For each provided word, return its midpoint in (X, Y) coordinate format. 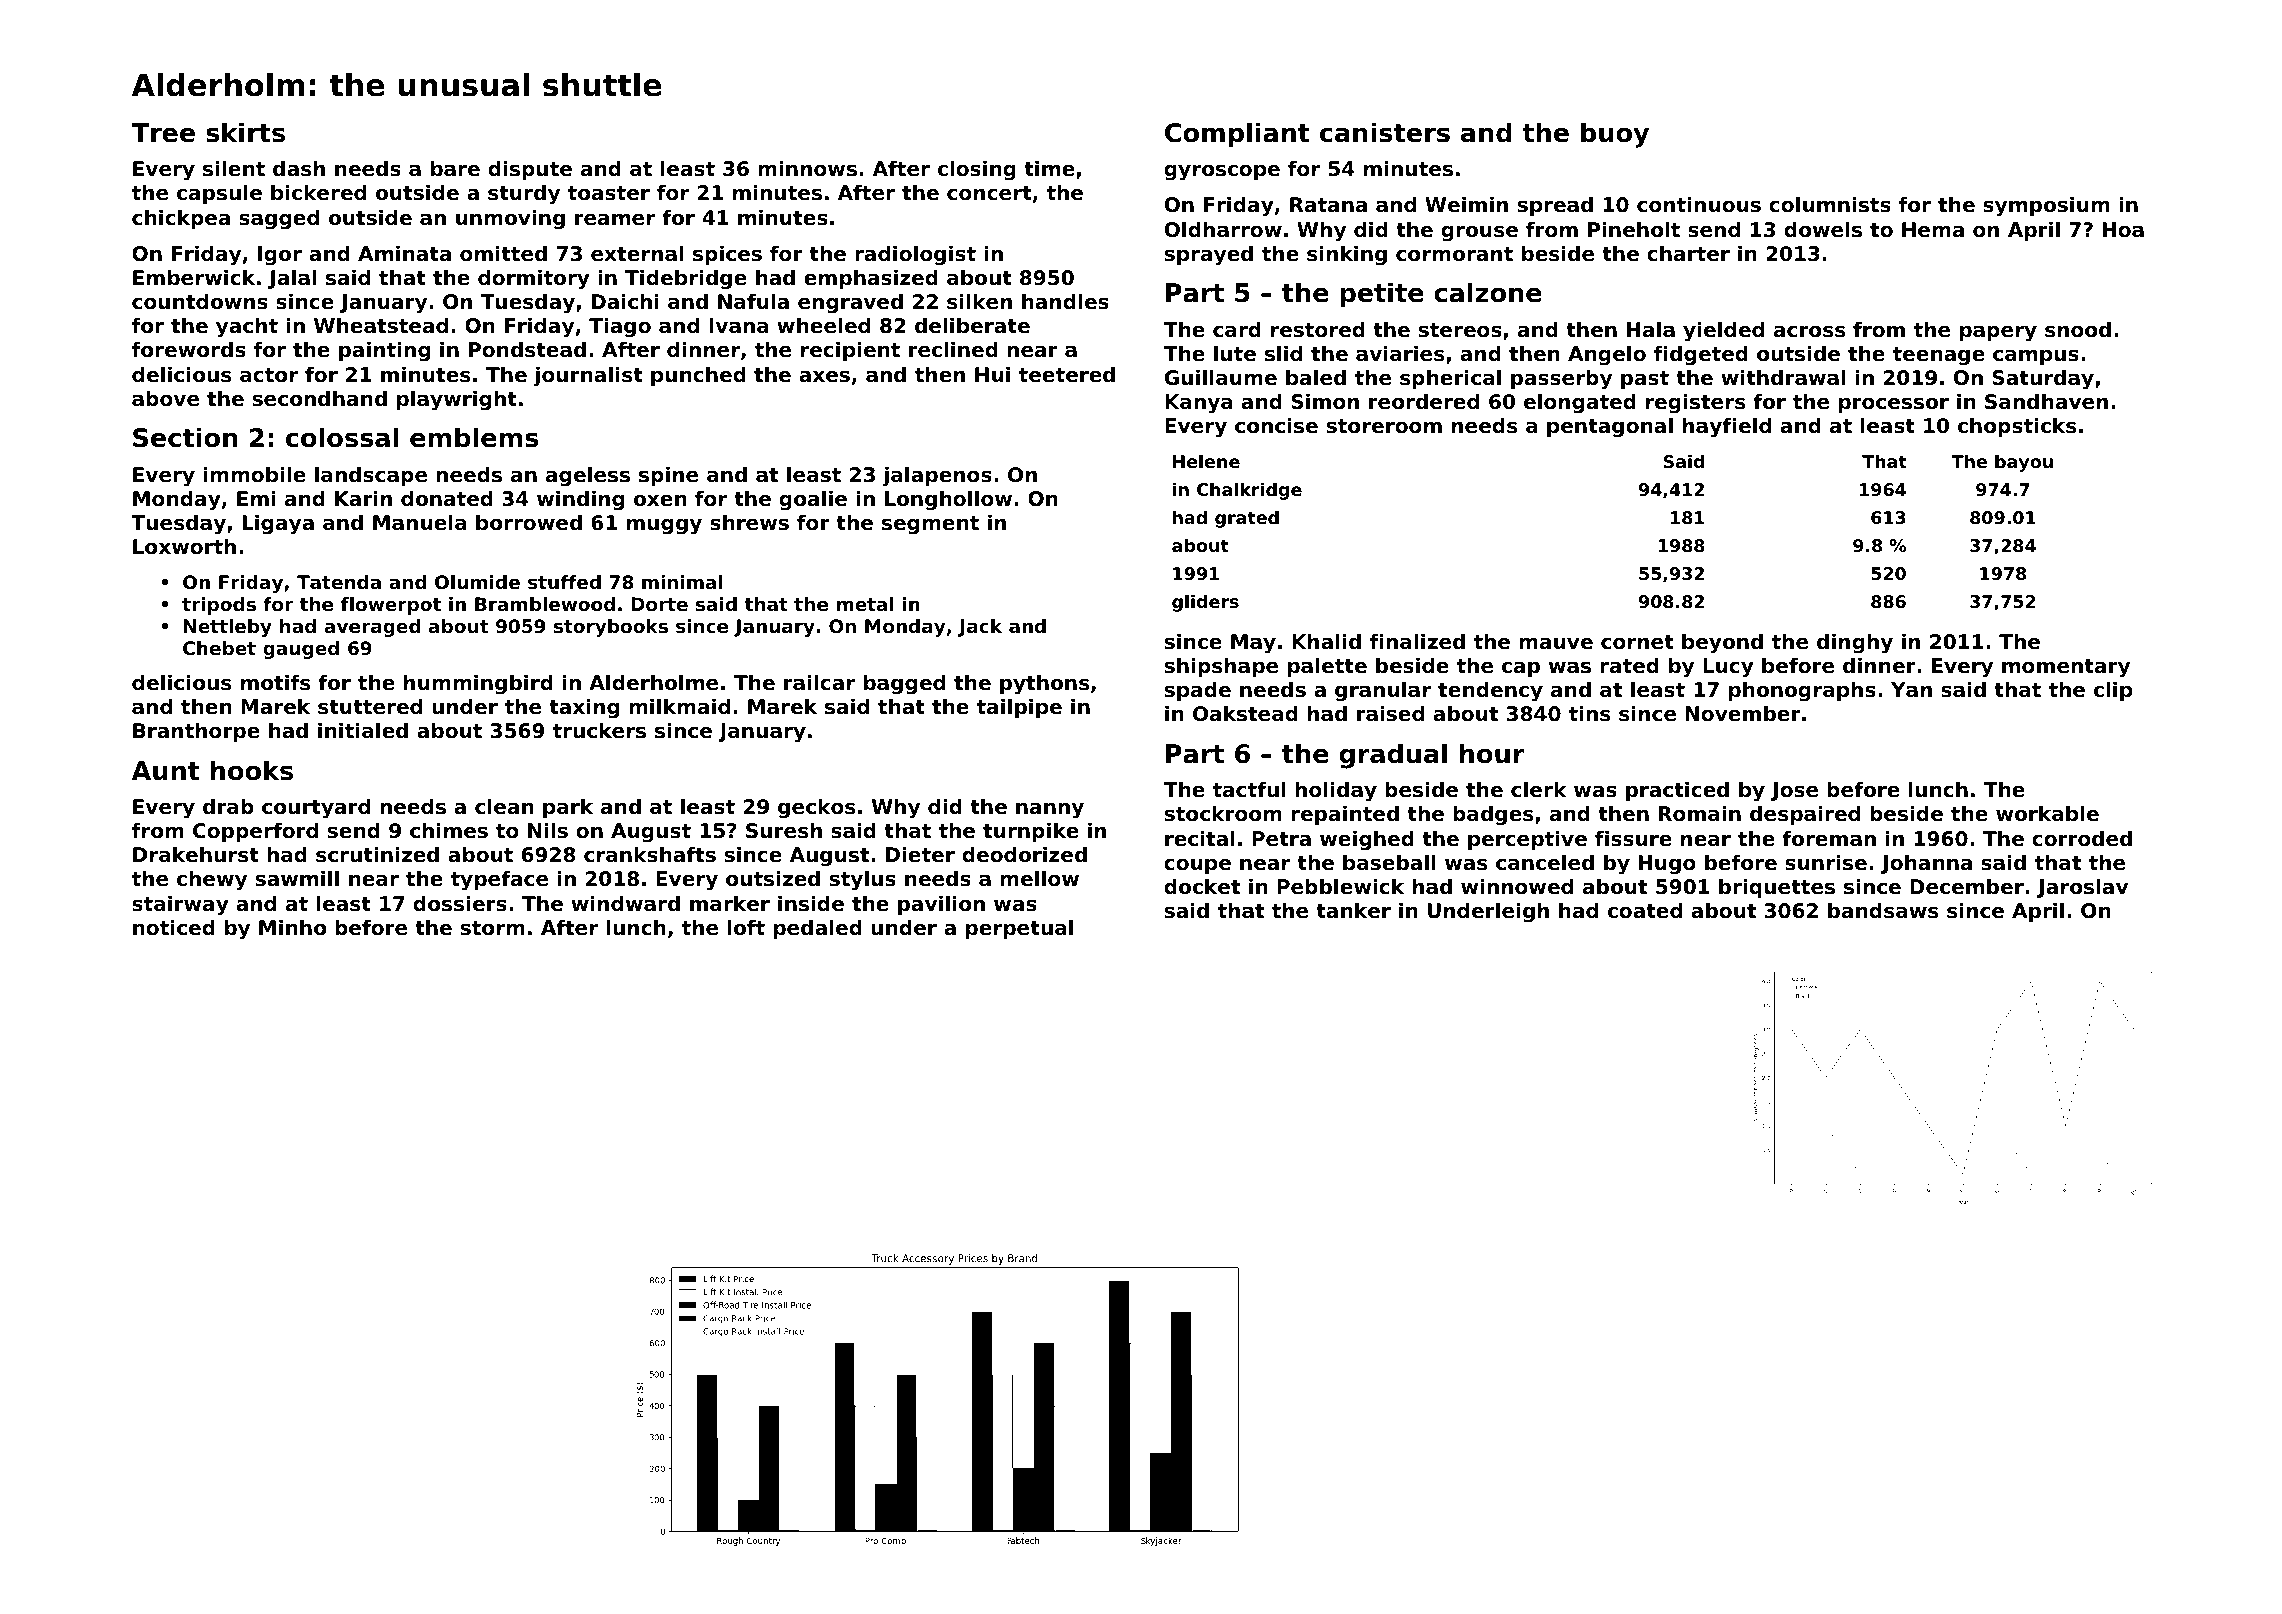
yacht (247, 327)
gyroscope (1222, 172)
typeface (499, 880)
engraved (850, 303)
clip (2113, 691)
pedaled (818, 929)
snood (2078, 329)
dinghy (1855, 643)
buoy (1615, 135)
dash (299, 168)
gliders (1205, 603)
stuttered (370, 706)
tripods (219, 606)
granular (1383, 691)
